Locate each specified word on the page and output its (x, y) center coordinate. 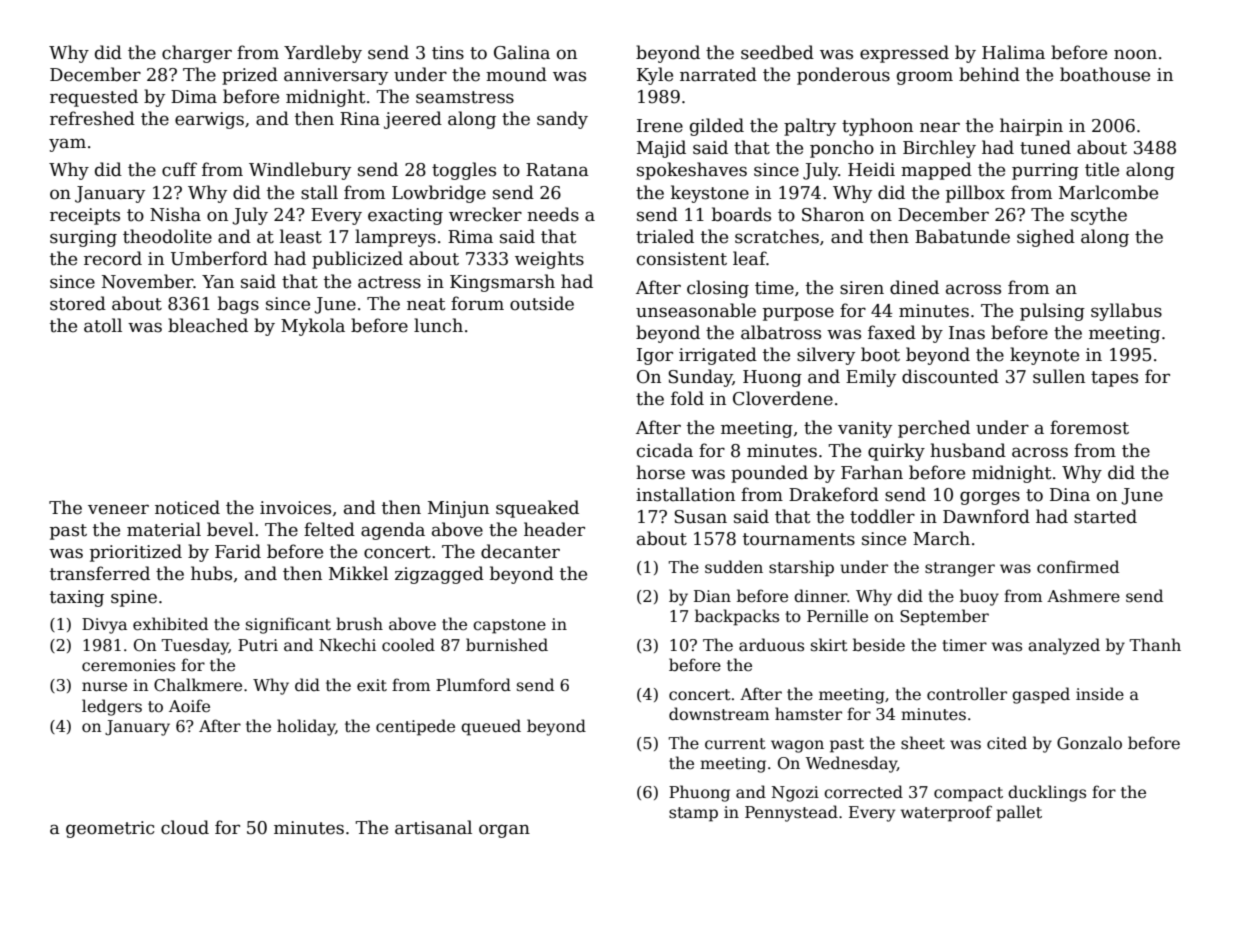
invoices (295, 508)
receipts (85, 216)
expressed (904, 54)
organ (504, 831)
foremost (1089, 427)
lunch (438, 325)
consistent (682, 259)
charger (197, 54)
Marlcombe (1108, 192)
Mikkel (358, 573)
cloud (185, 827)
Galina (522, 52)
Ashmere (1083, 596)
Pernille (837, 615)
